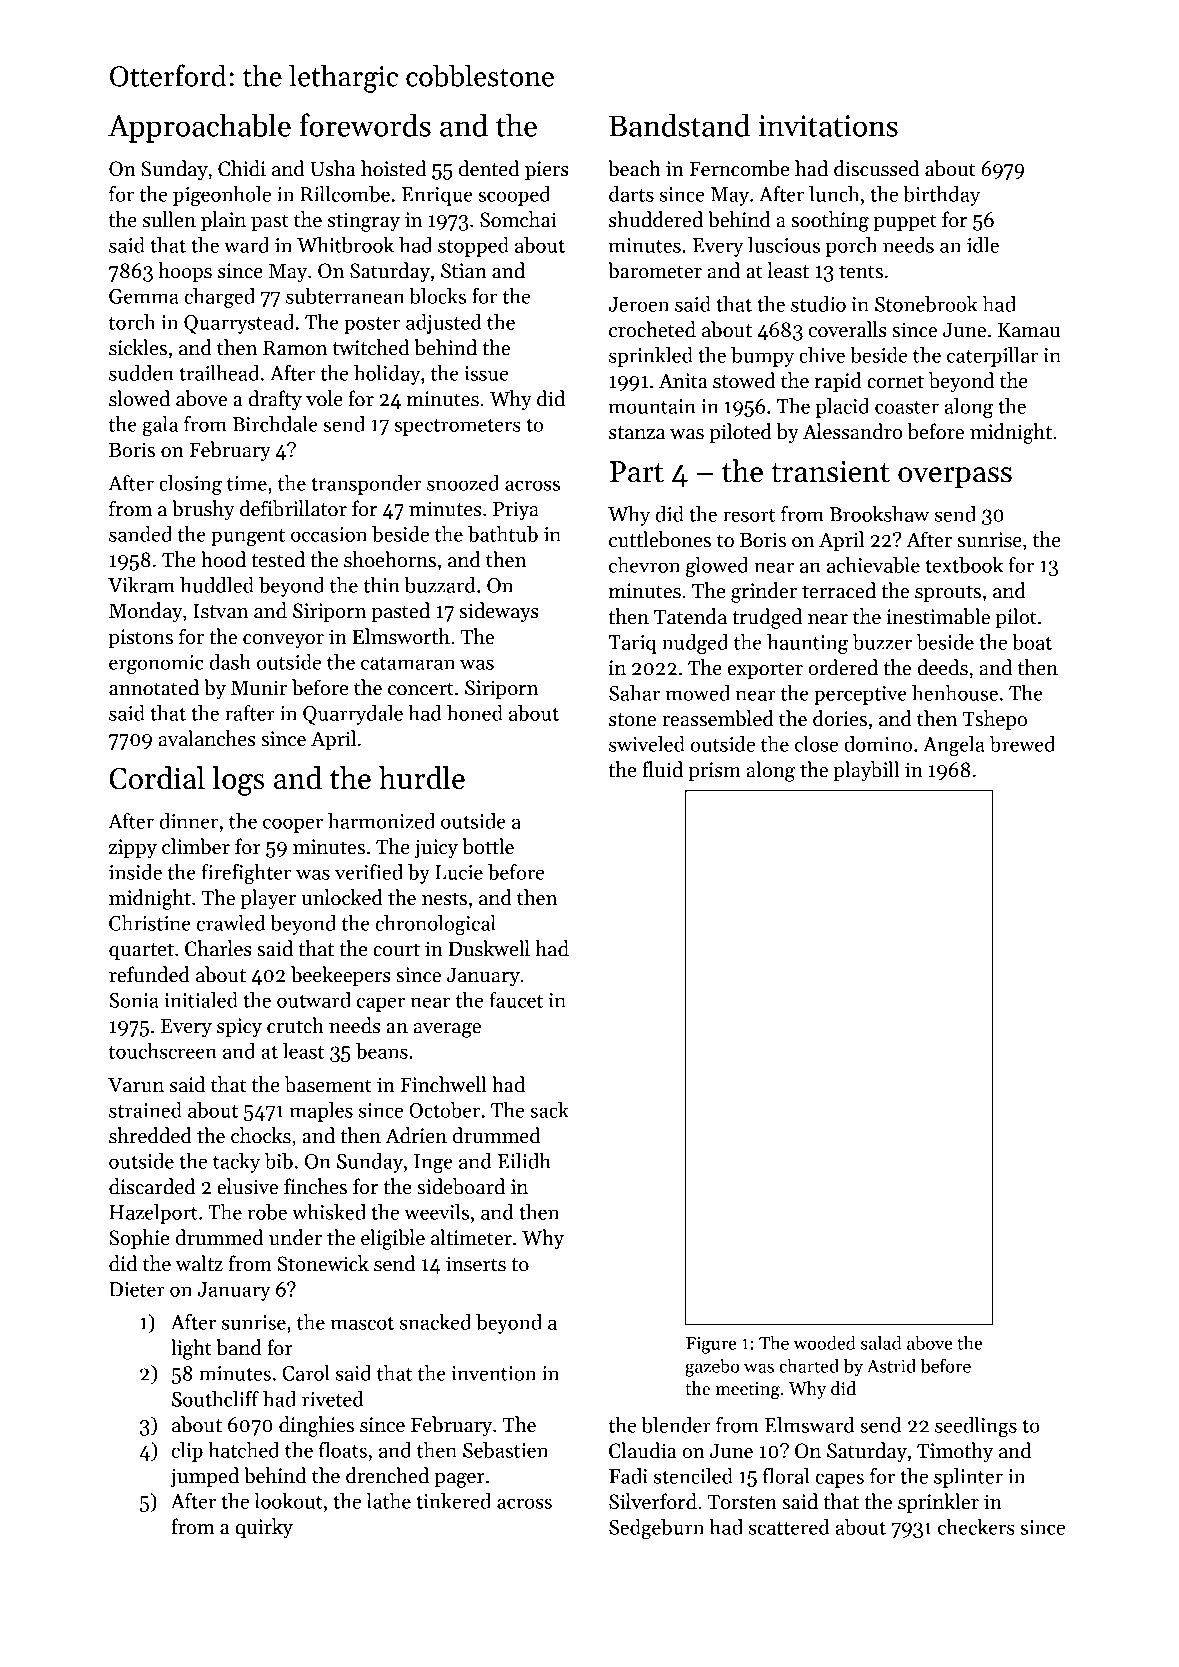 The height and width of the screenshot is (1667, 1179). What do you see at coordinates (476, 1264) in the screenshot?
I see `inserts` at bounding box center [476, 1264].
